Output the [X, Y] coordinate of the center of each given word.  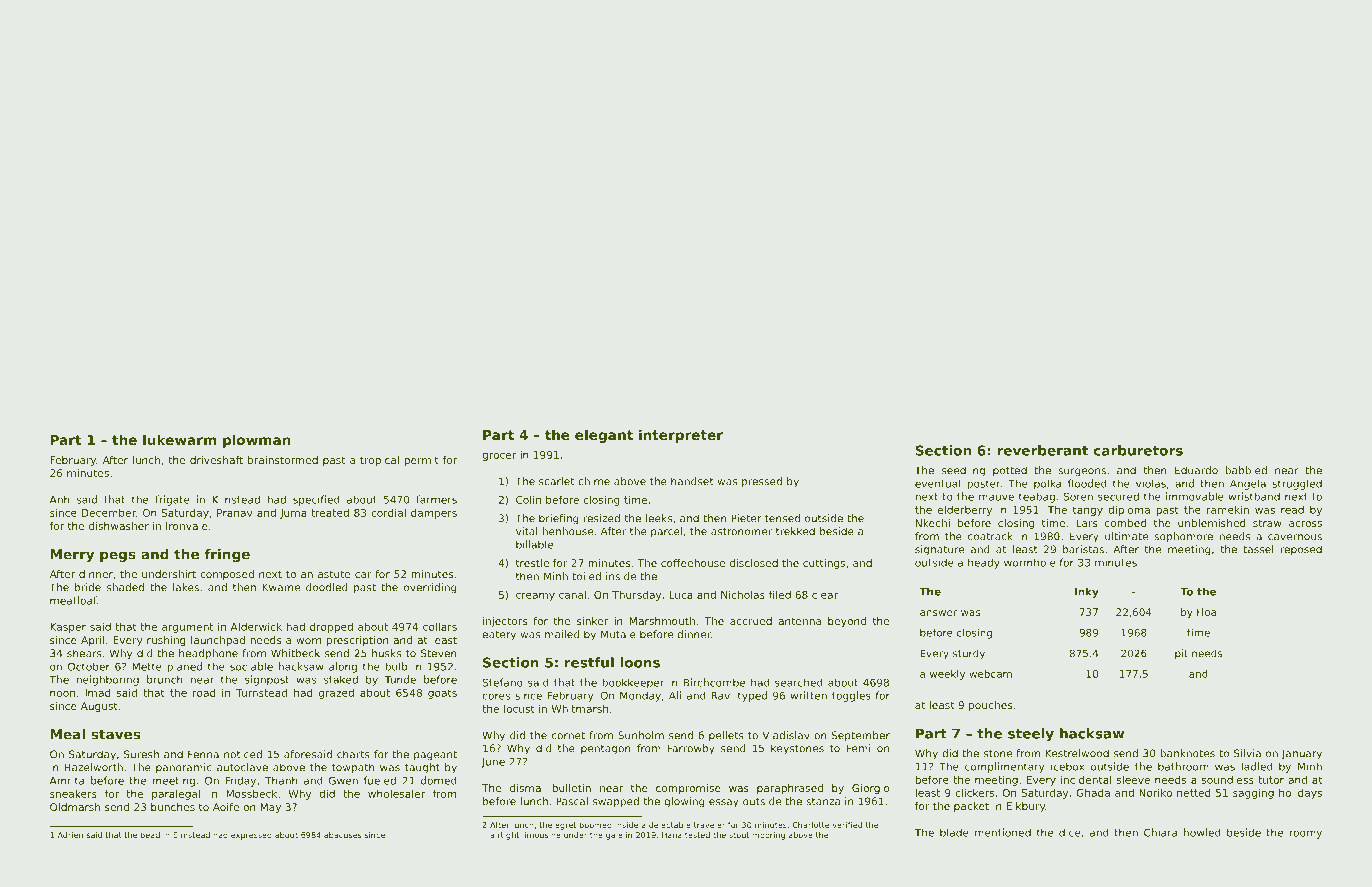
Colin [528, 500]
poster [984, 485]
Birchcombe [714, 682]
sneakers [73, 794]
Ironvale [187, 526]
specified [316, 500]
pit [1181, 654]
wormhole [1030, 562]
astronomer [741, 532]
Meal [67, 734]
